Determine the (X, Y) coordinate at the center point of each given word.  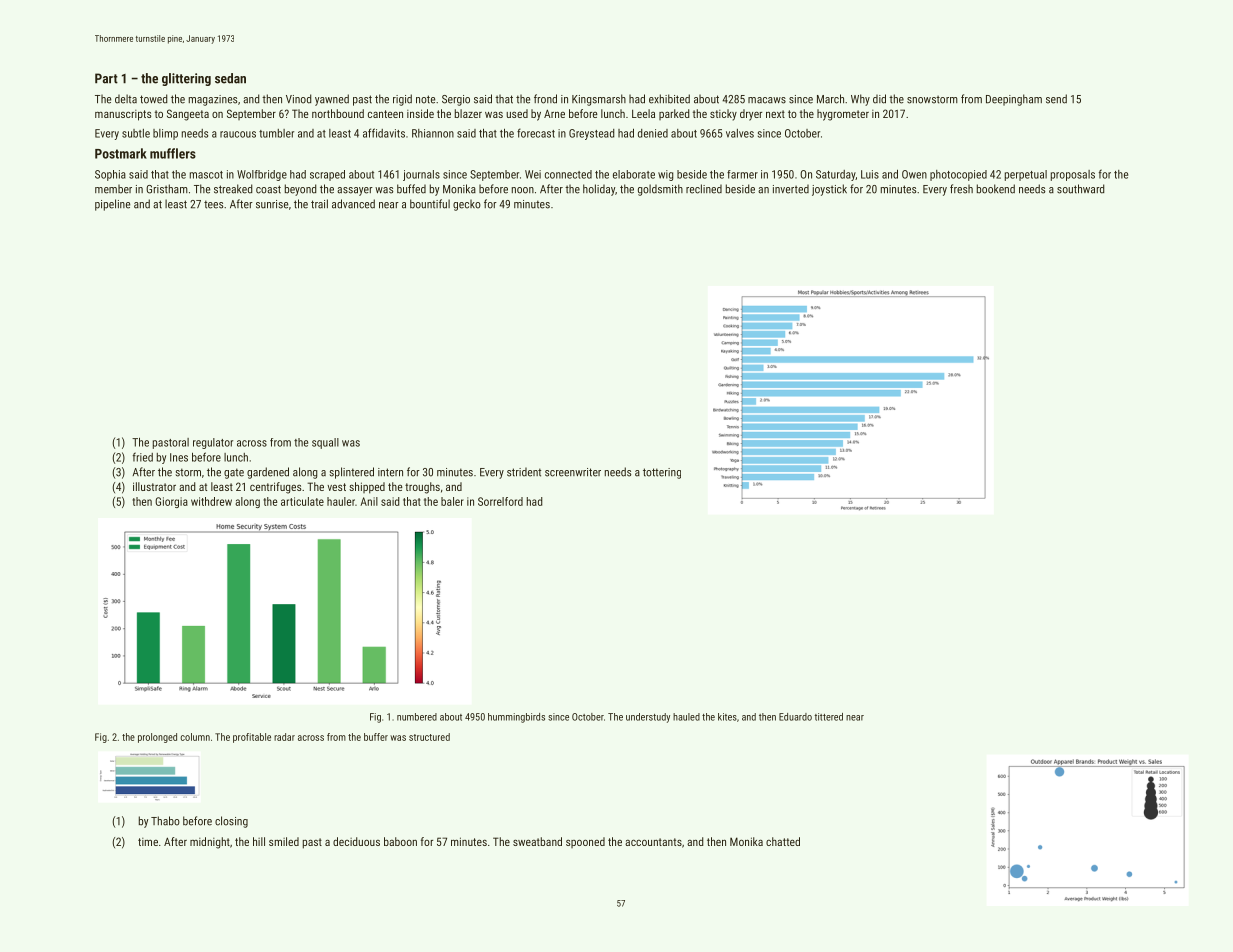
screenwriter (573, 472)
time (148, 842)
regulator (213, 443)
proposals (1073, 175)
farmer (742, 174)
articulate (302, 501)
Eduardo (795, 717)
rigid (402, 100)
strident (524, 472)
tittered (828, 717)
